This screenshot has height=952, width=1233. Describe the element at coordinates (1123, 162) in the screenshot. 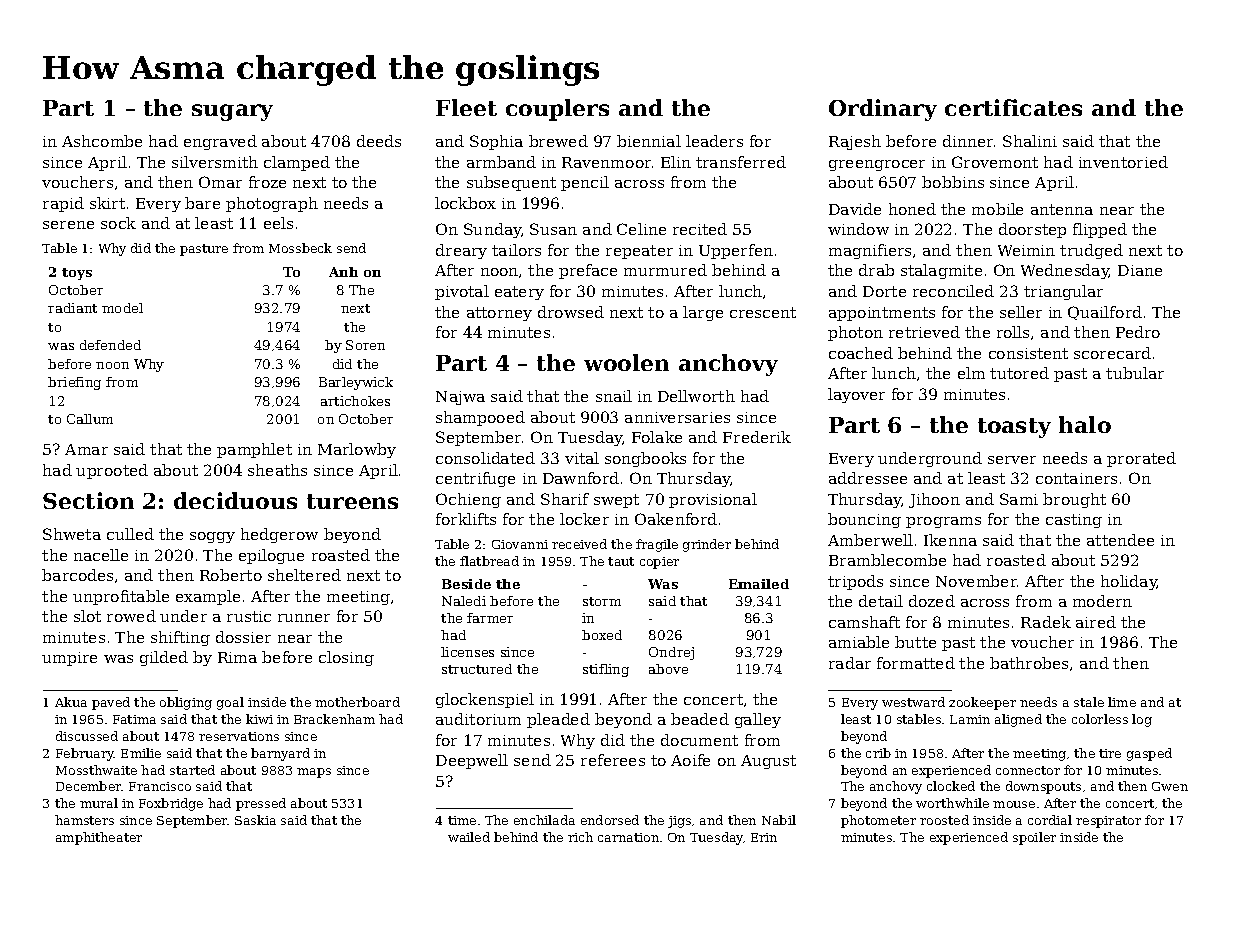

I see `inventoried` at that location.
